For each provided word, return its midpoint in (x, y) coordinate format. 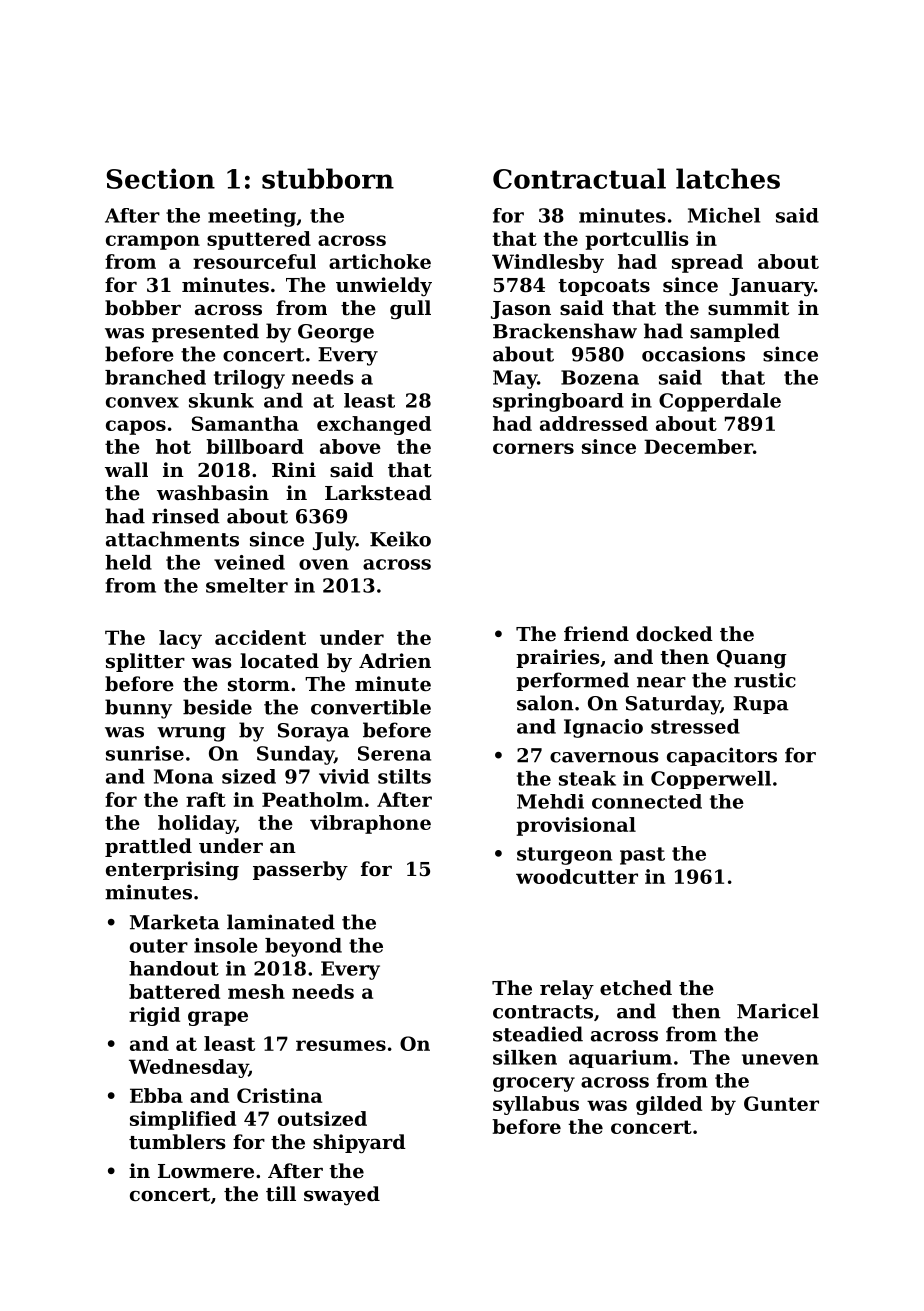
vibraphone (370, 824)
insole (226, 945)
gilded (669, 1105)
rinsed (185, 516)
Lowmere (206, 1171)
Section (161, 178)
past (642, 856)
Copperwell (711, 780)
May (515, 379)
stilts (404, 776)
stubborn (328, 178)
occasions (693, 354)
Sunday (295, 755)
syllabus (536, 1105)
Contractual (579, 178)
